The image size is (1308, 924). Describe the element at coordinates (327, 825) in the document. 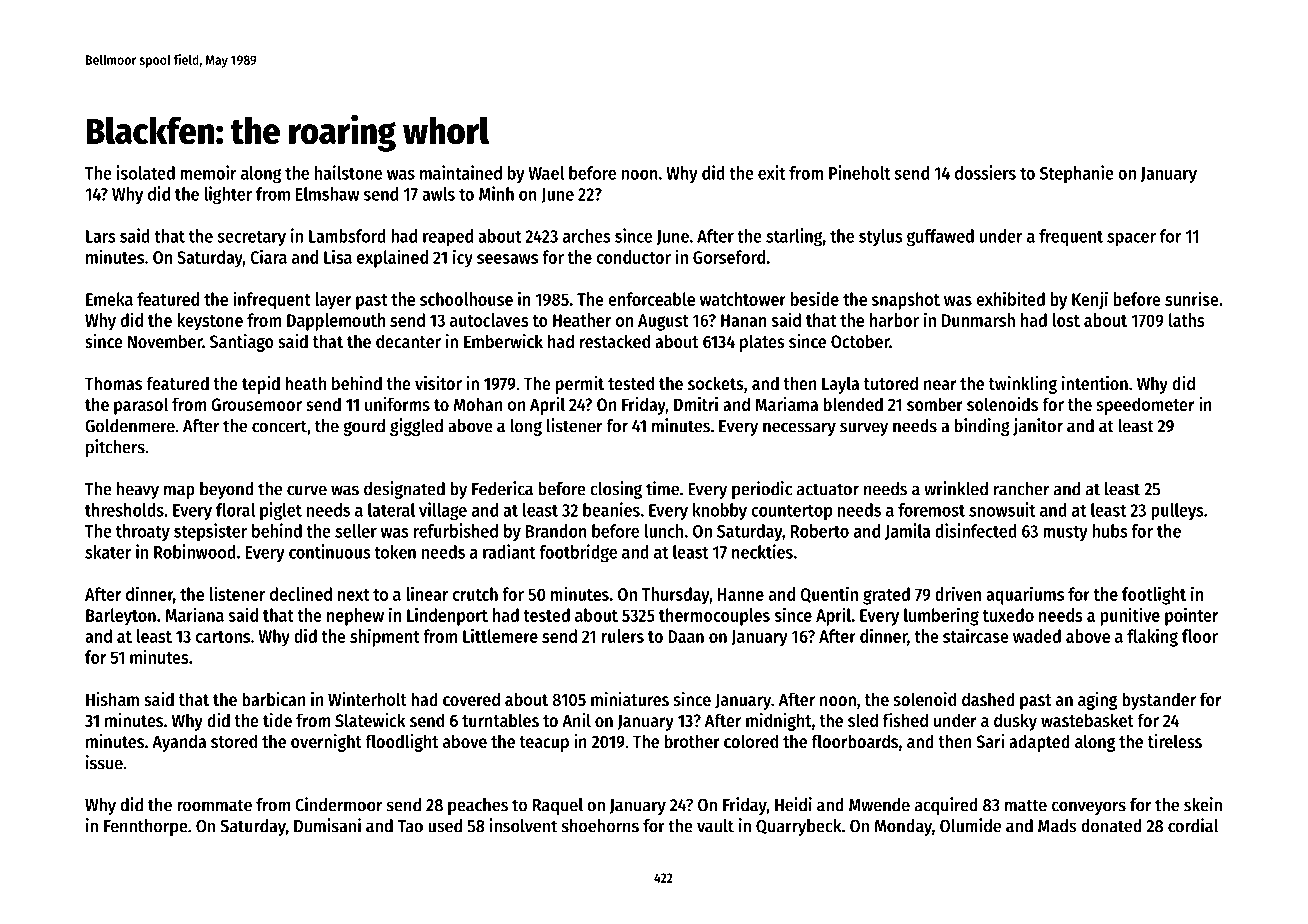

I see `Dumisani` at that location.
